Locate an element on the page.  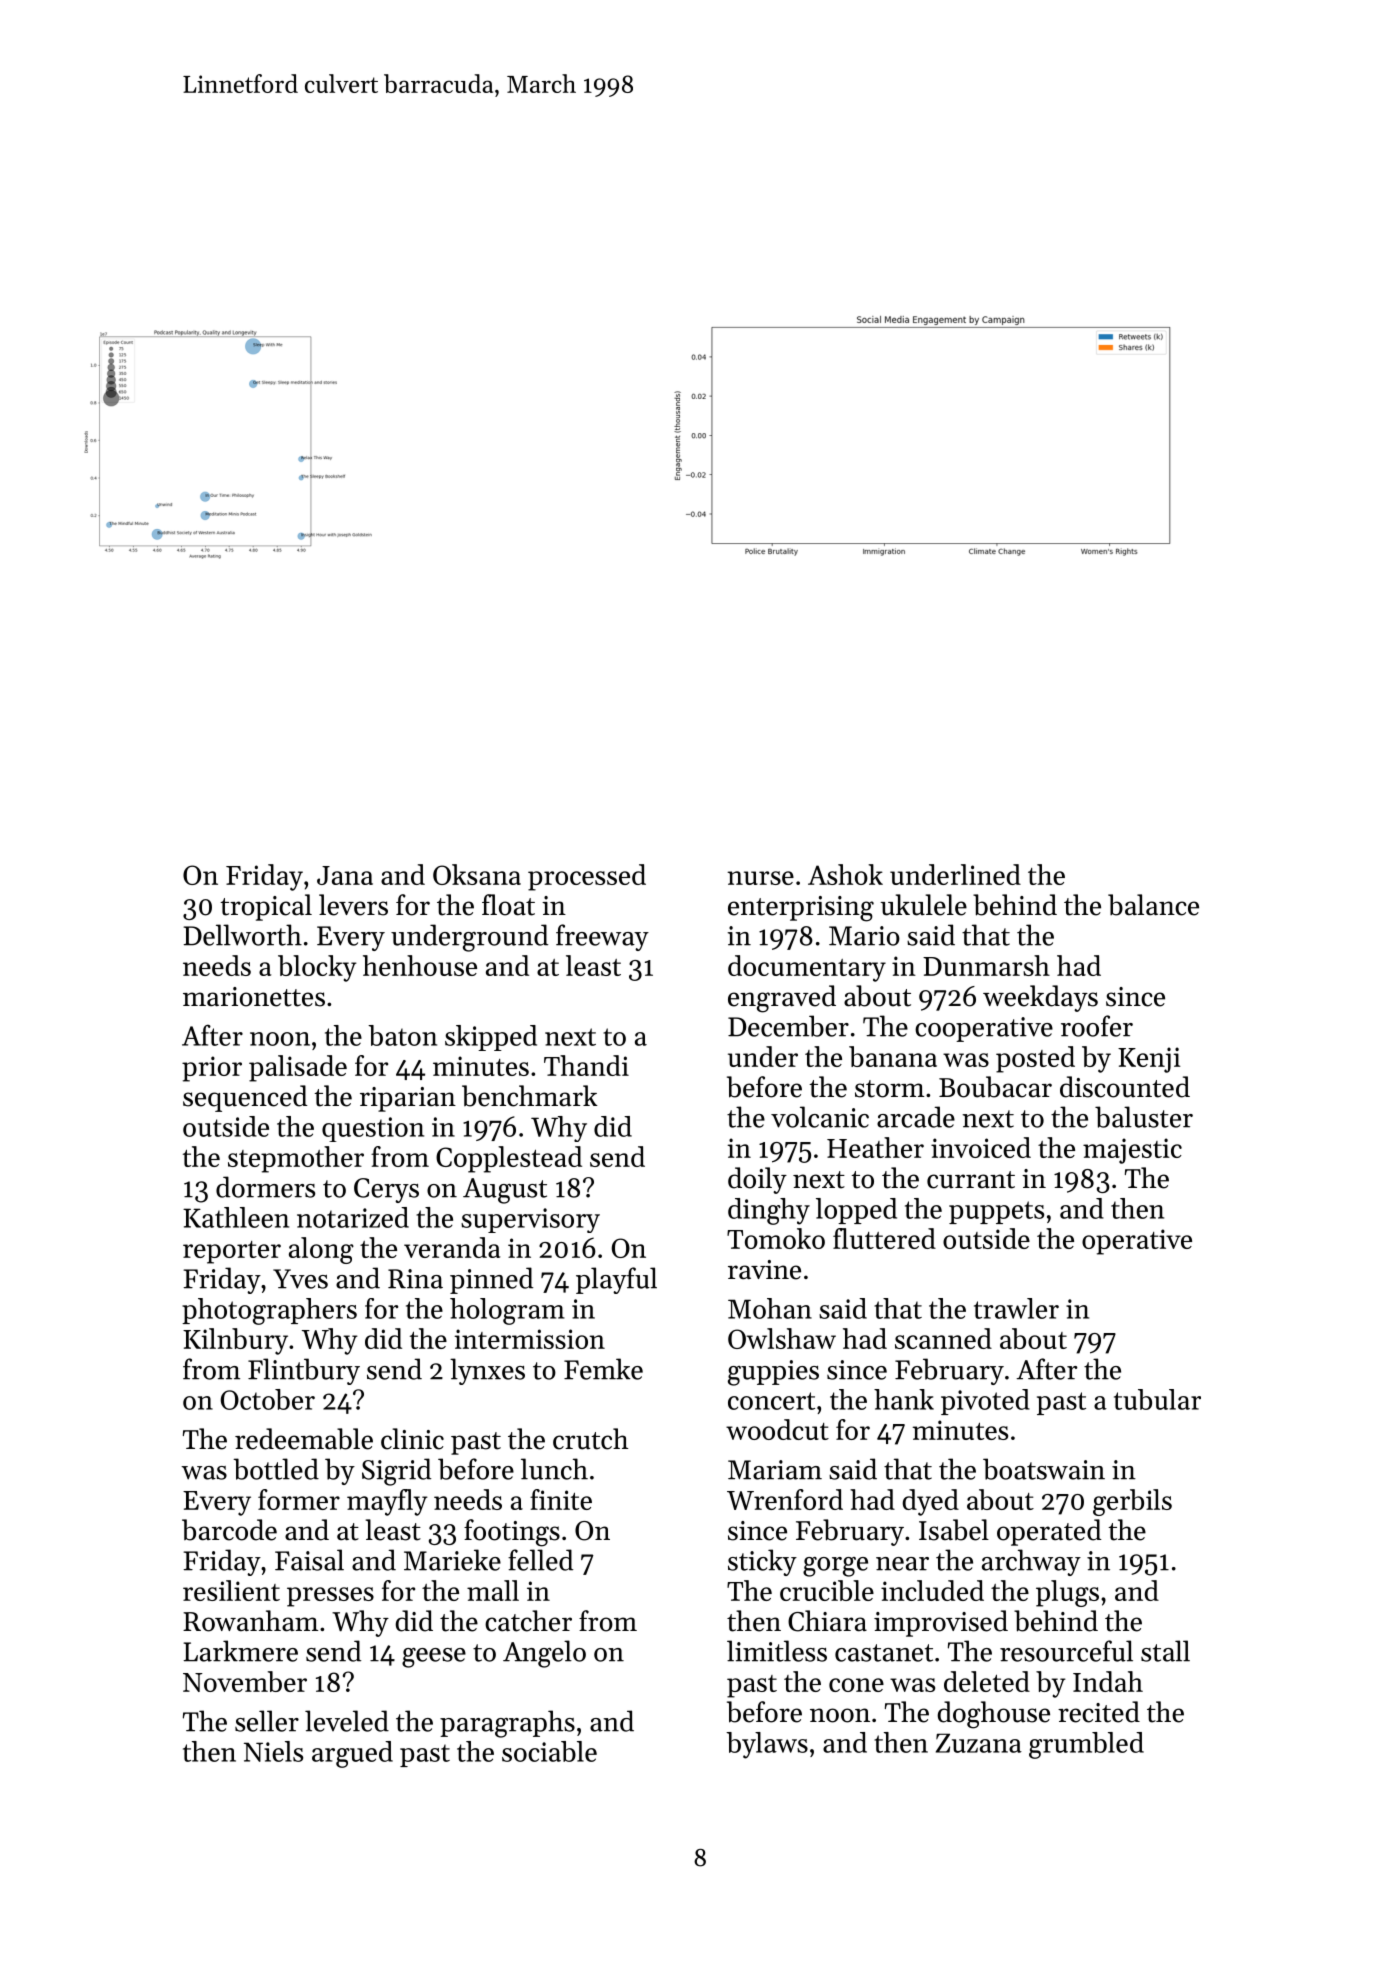
dormers is located at coordinates (265, 1187).
